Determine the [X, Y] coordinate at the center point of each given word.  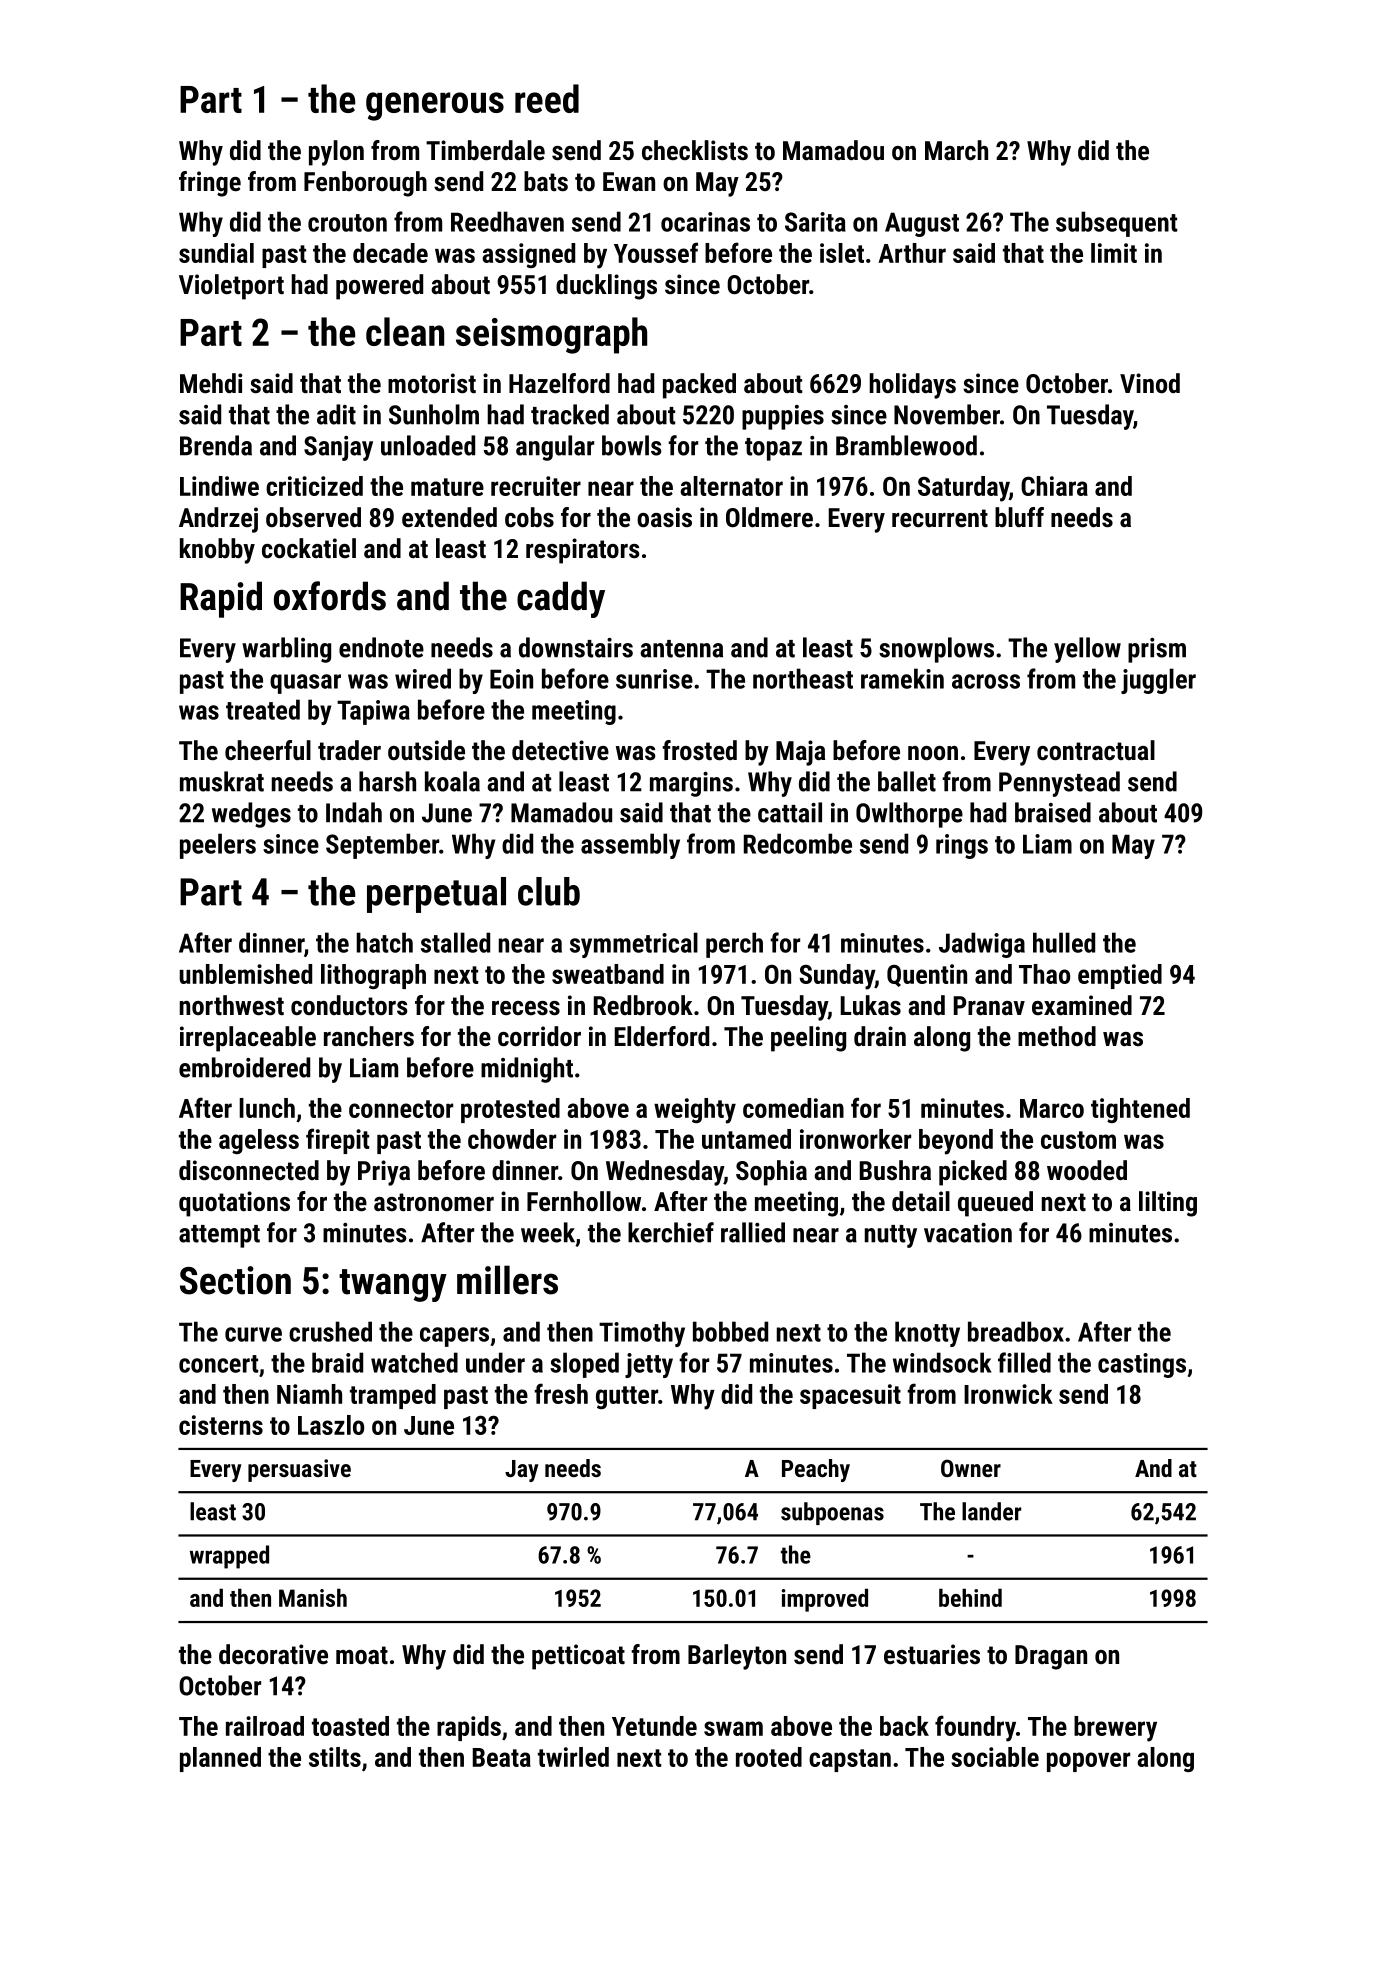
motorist [432, 383]
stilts [335, 1757]
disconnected [249, 1170]
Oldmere [769, 517]
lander [991, 1511]
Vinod [1150, 383]
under [495, 1362]
